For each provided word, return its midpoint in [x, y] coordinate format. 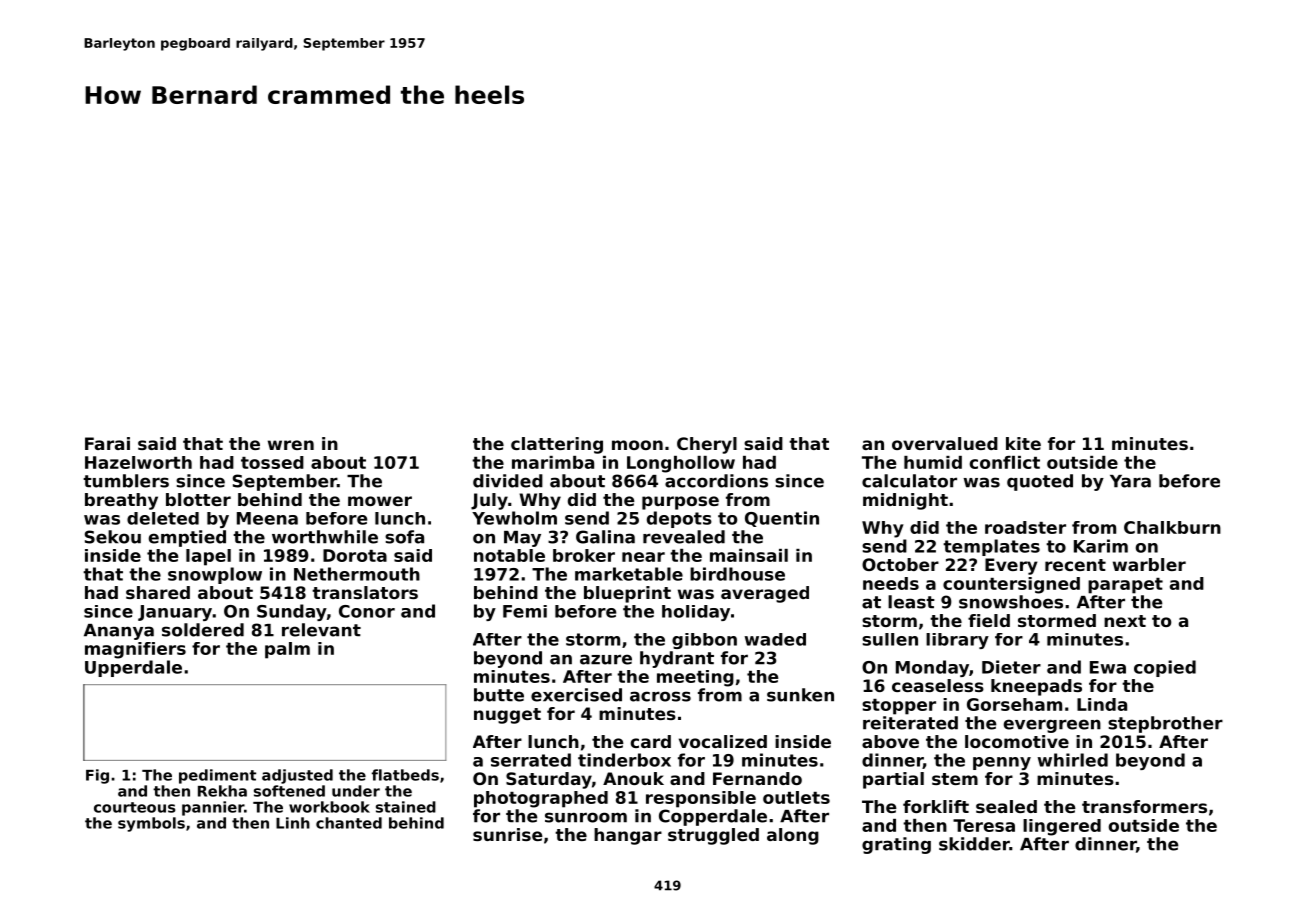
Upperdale [133, 668]
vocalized [723, 741]
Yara [1130, 481]
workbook [329, 807]
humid [933, 462]
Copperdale [713, 817]
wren [291, 445]
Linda [1102, 704]
